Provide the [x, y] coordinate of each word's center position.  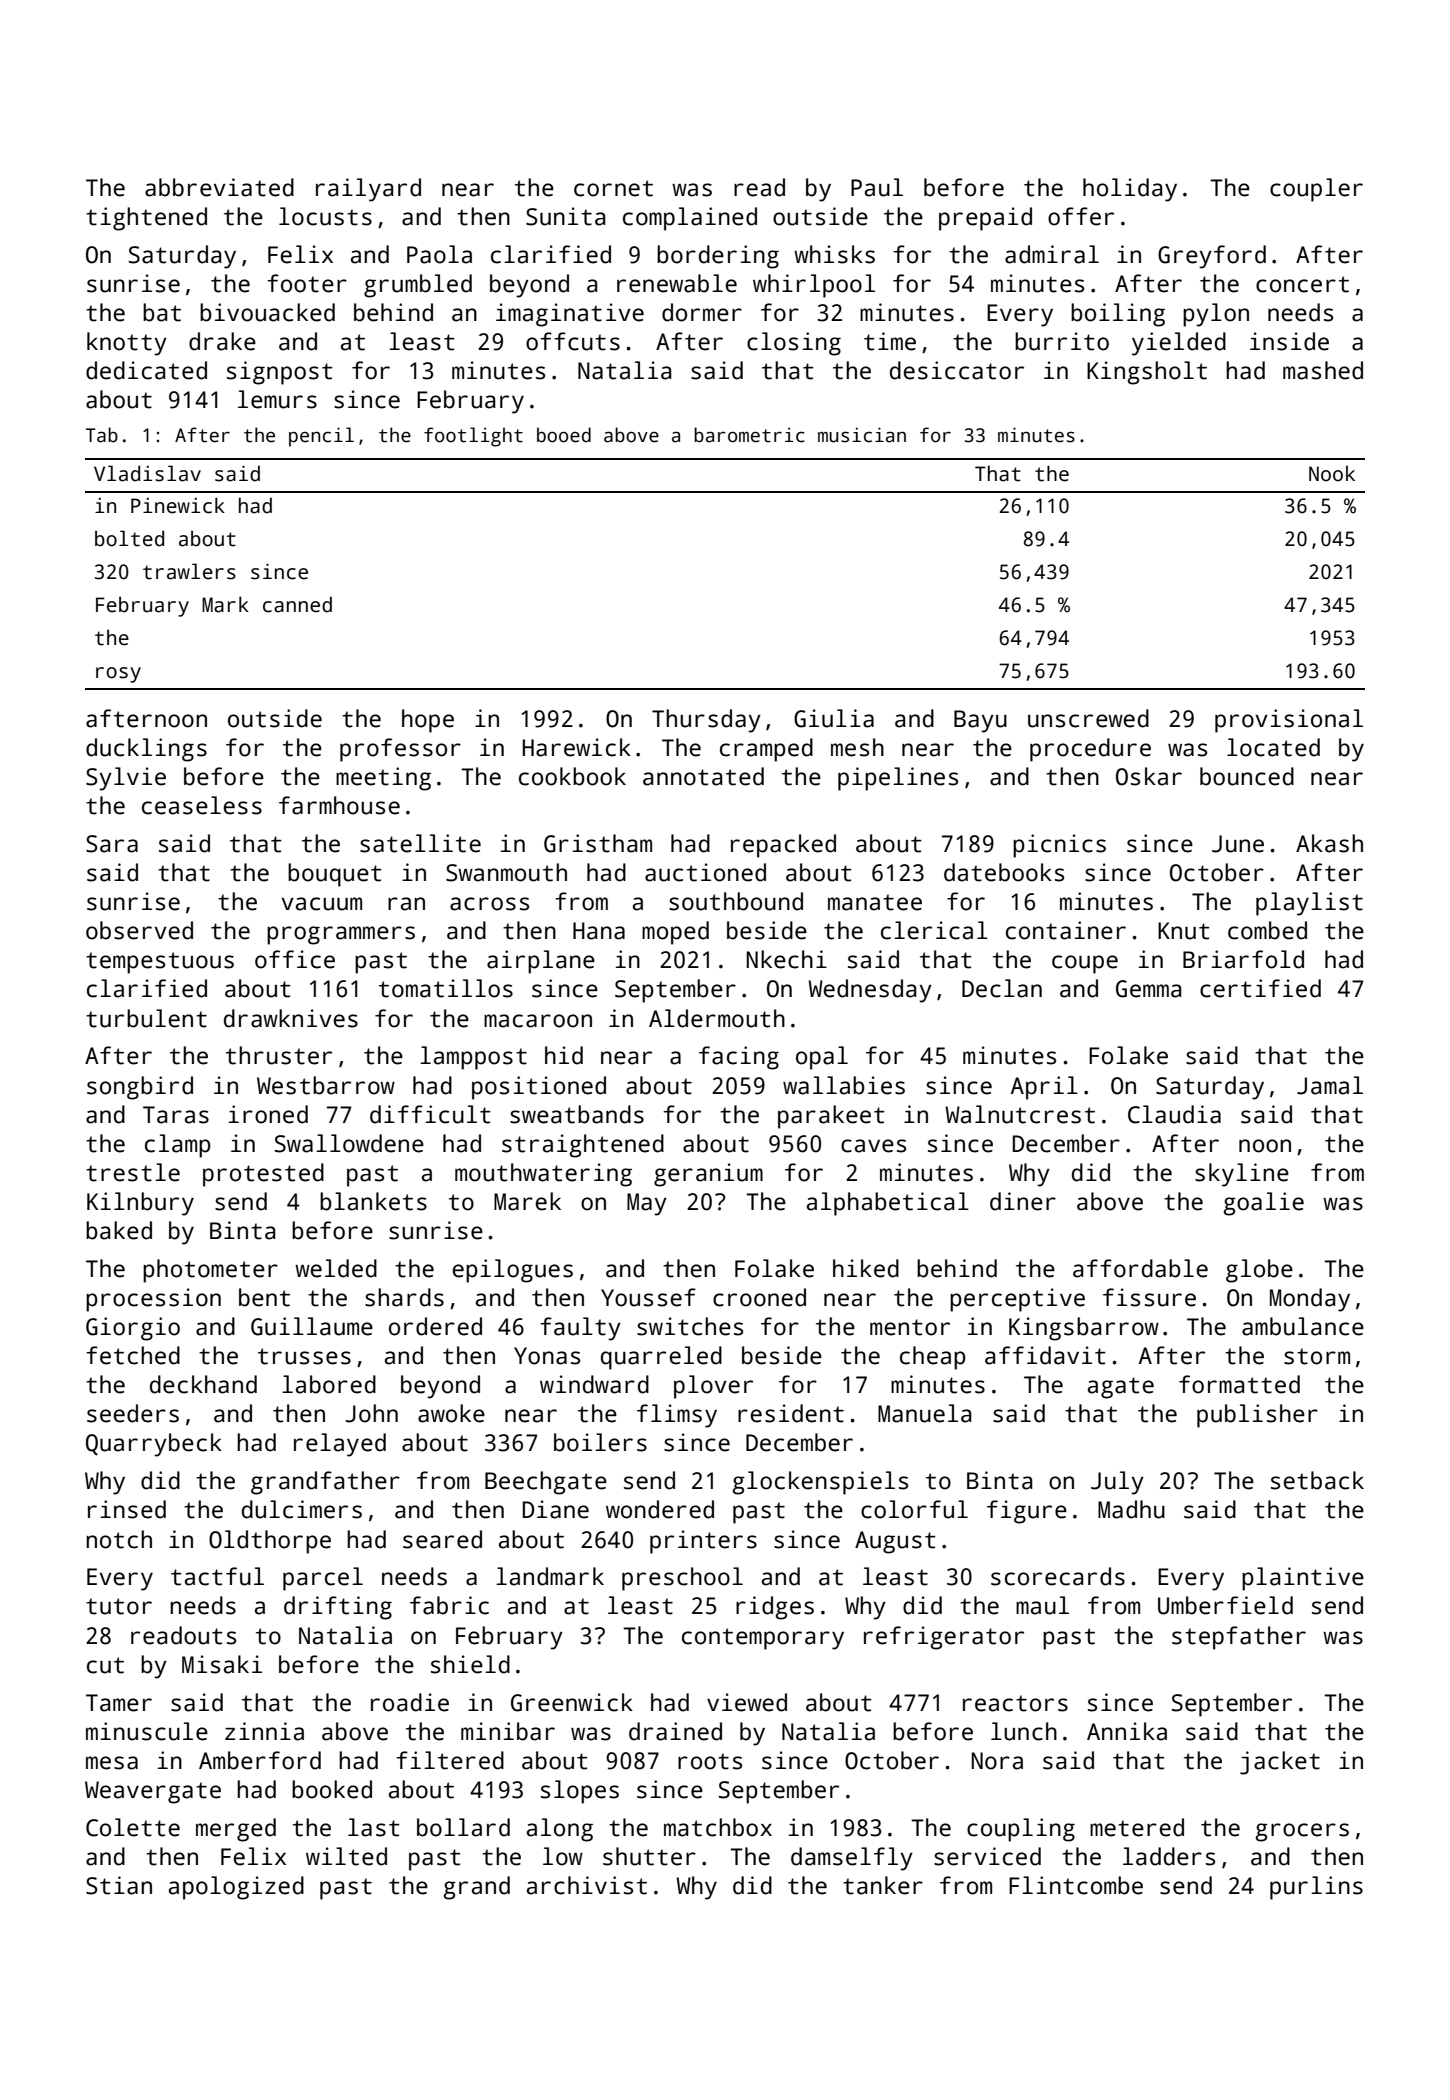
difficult [430, 1114]
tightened [146, 219]
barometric [749, 435]
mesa [112, 1763]
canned [297, 604]
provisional [1289, 721]
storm [1317, 1356]
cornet [613, 188]
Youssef [648, 1297]
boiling [1118, 315]
